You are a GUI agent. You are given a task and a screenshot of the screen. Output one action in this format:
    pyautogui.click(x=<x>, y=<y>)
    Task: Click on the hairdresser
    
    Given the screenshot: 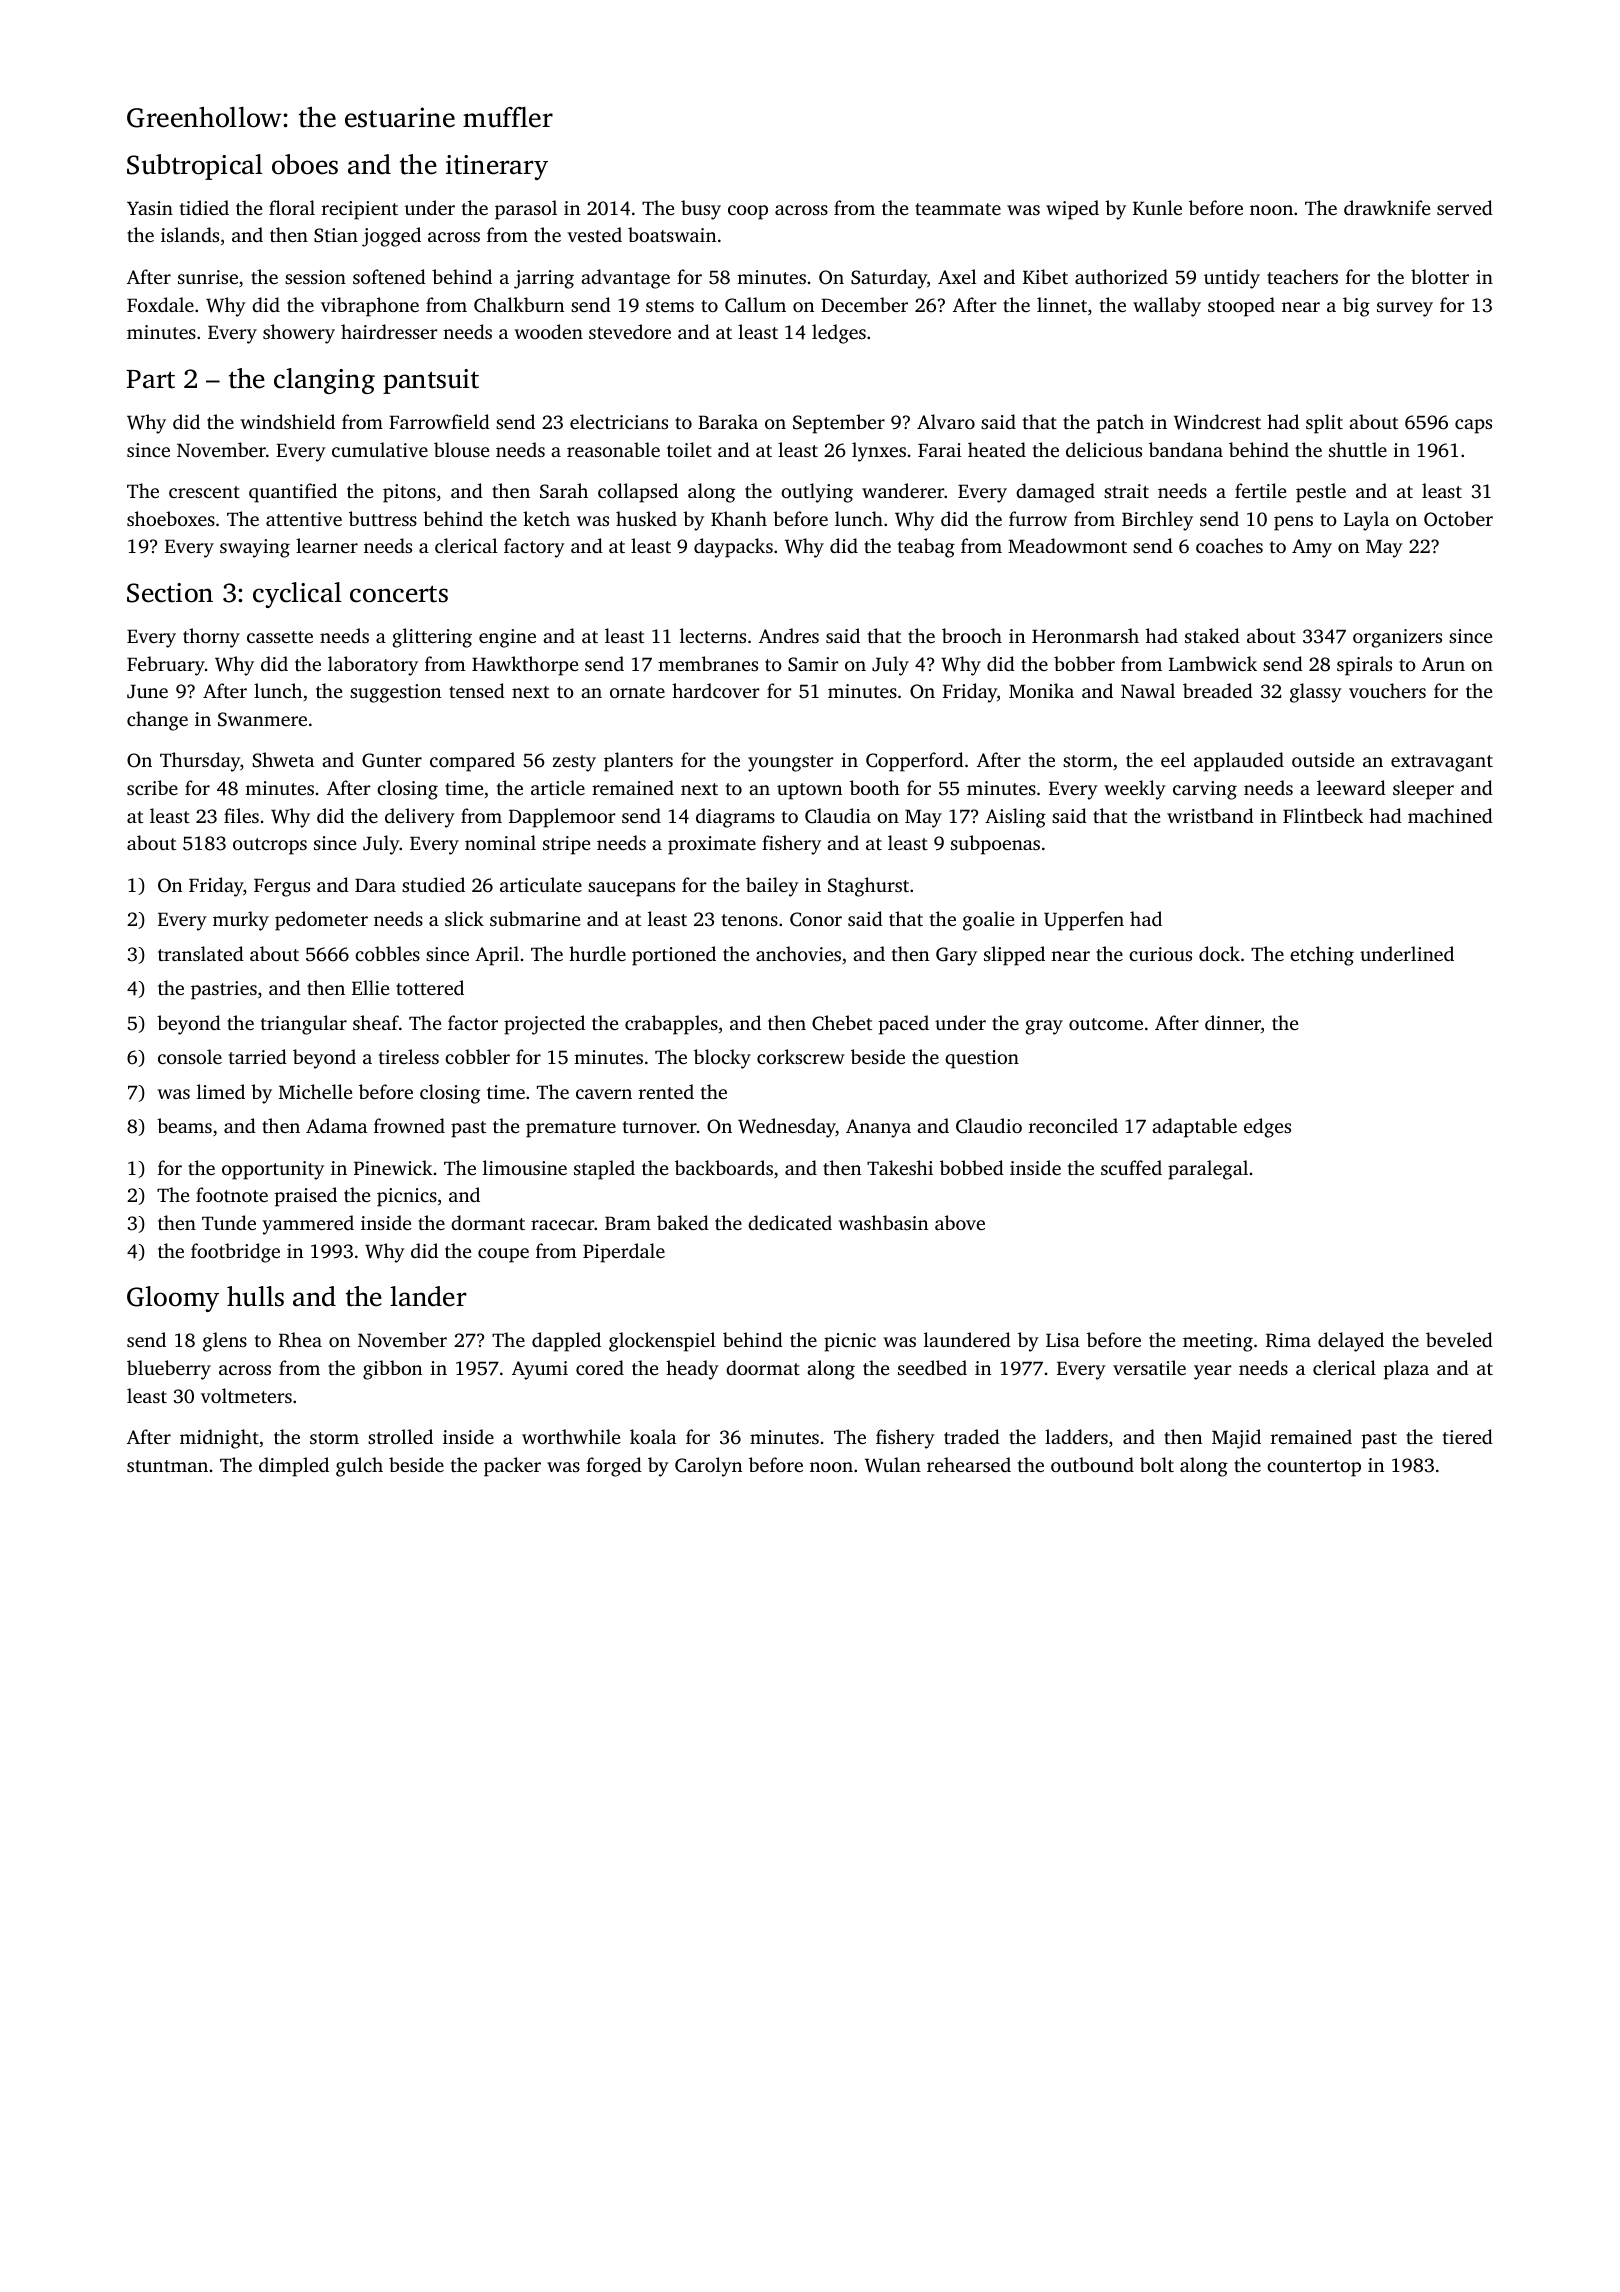 What is the action you would take?
    pyautogui.click(x=389, y=331)
